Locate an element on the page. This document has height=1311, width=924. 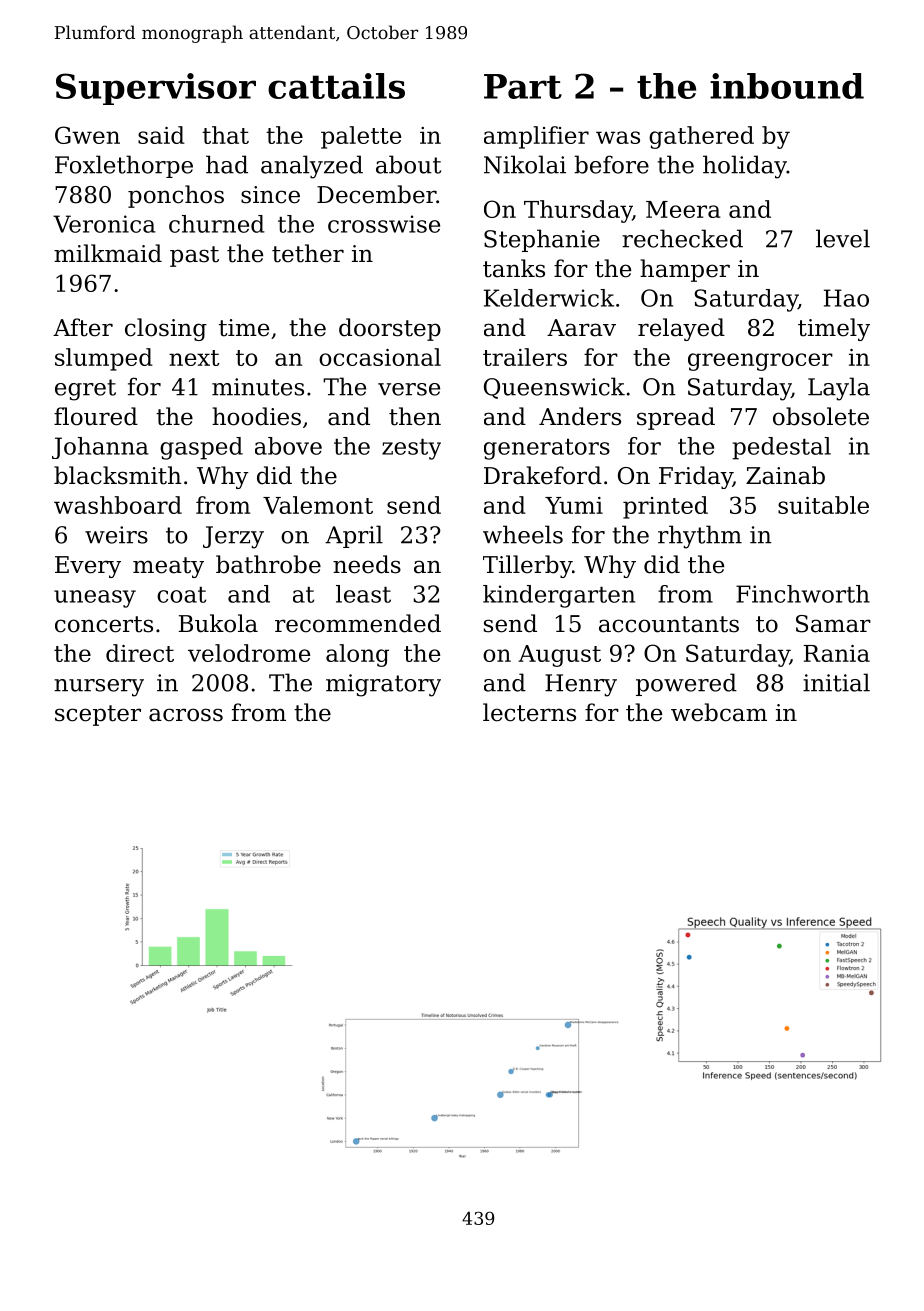
that is located at coordinates (225, 135).
